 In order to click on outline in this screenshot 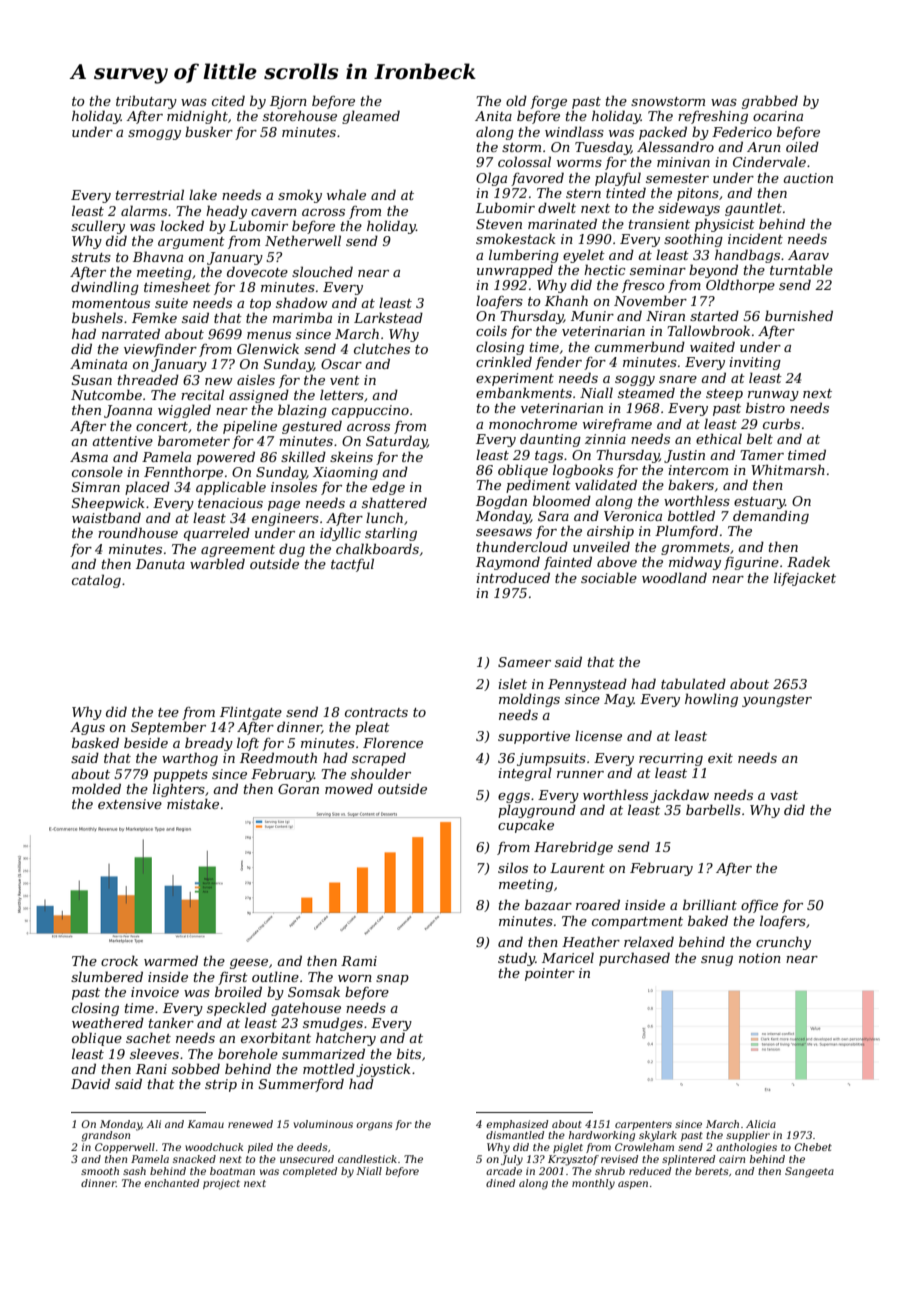, I will do `click(275, 976)`.
